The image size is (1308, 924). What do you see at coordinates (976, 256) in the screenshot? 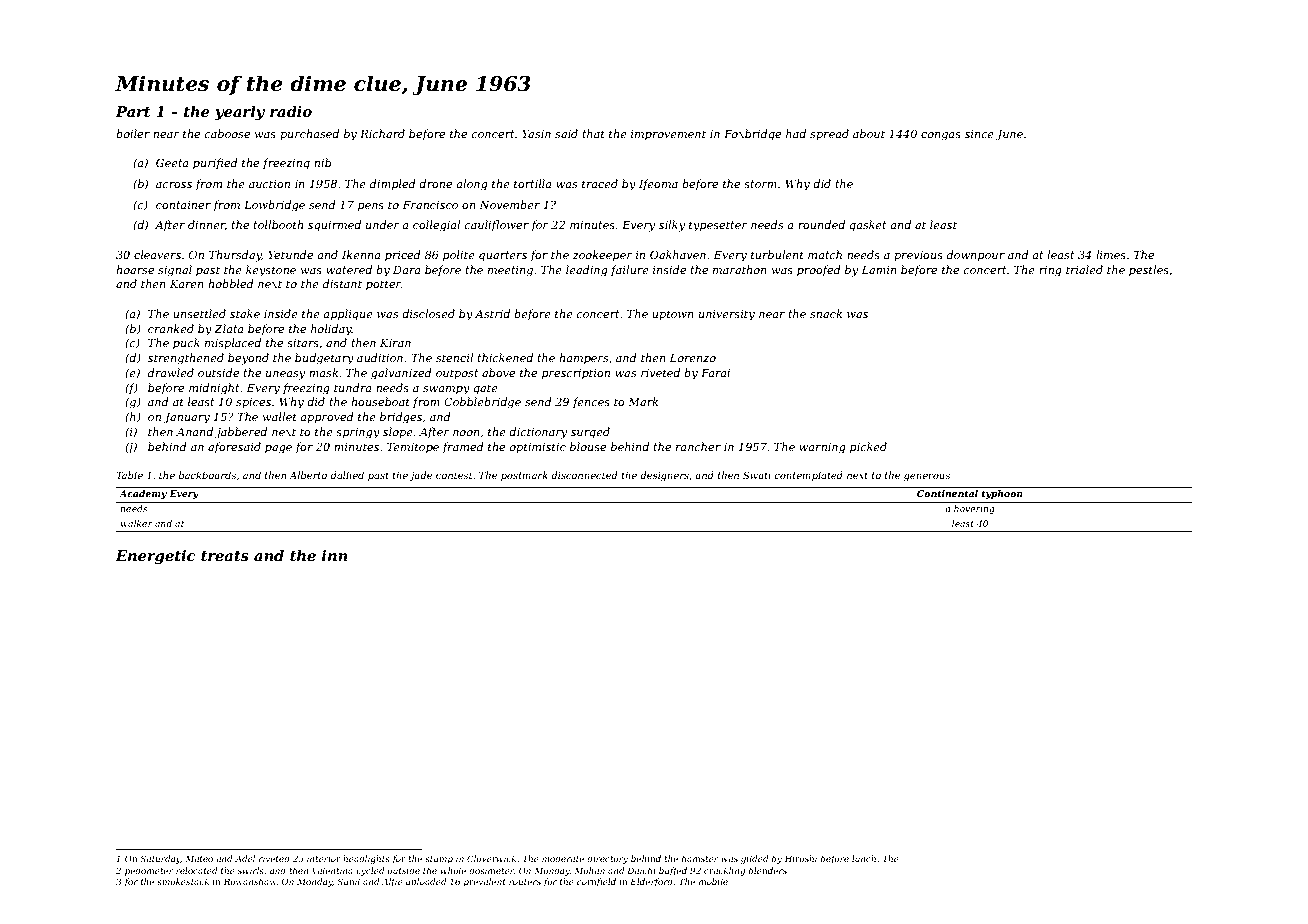
I see `downpour` at bounding box center [976, 256].
